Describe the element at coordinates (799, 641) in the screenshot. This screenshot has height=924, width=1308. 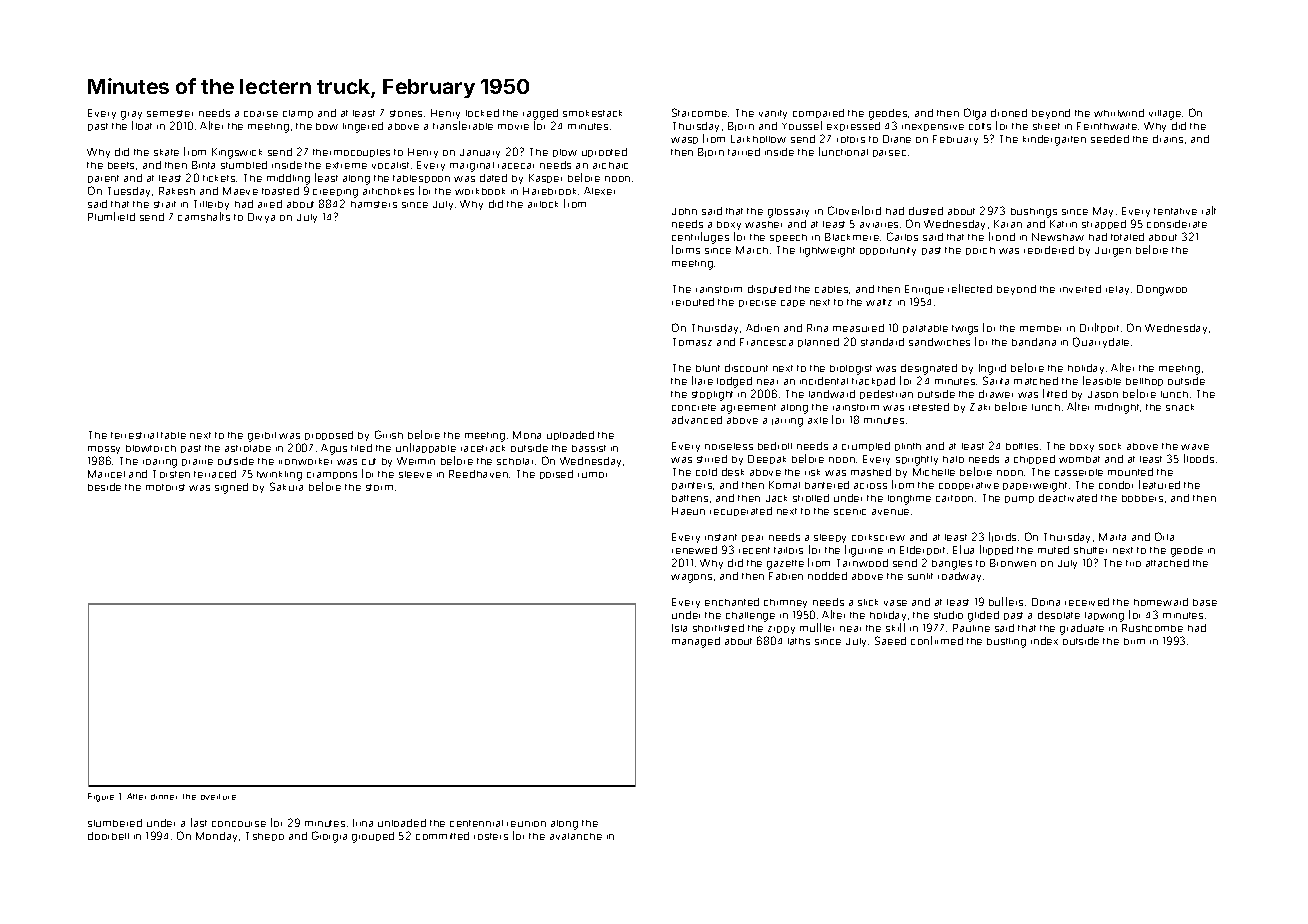
I see `laths` at that location.
